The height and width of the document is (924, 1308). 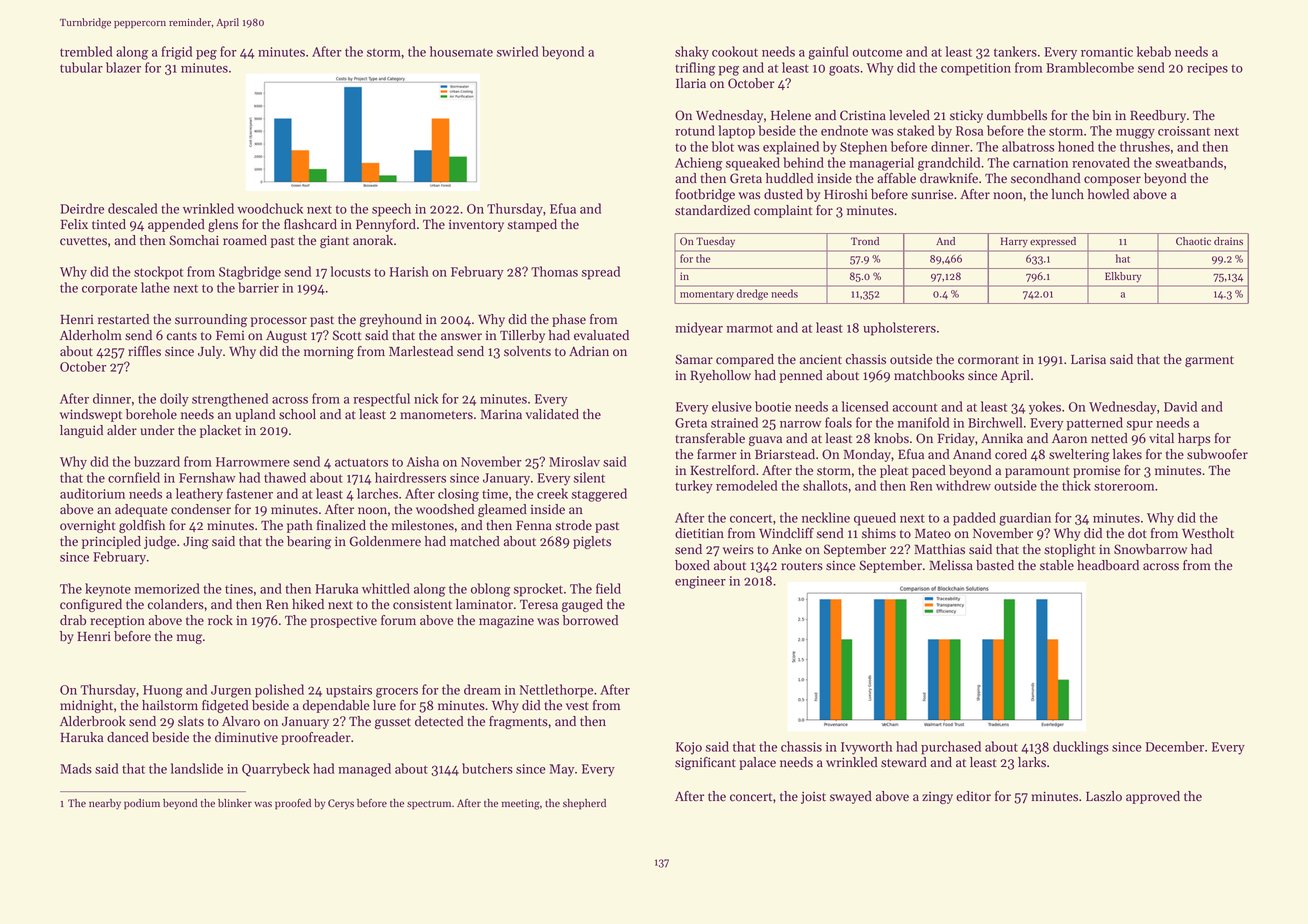 I want to click on endnote, so click(x=844, y=130).
